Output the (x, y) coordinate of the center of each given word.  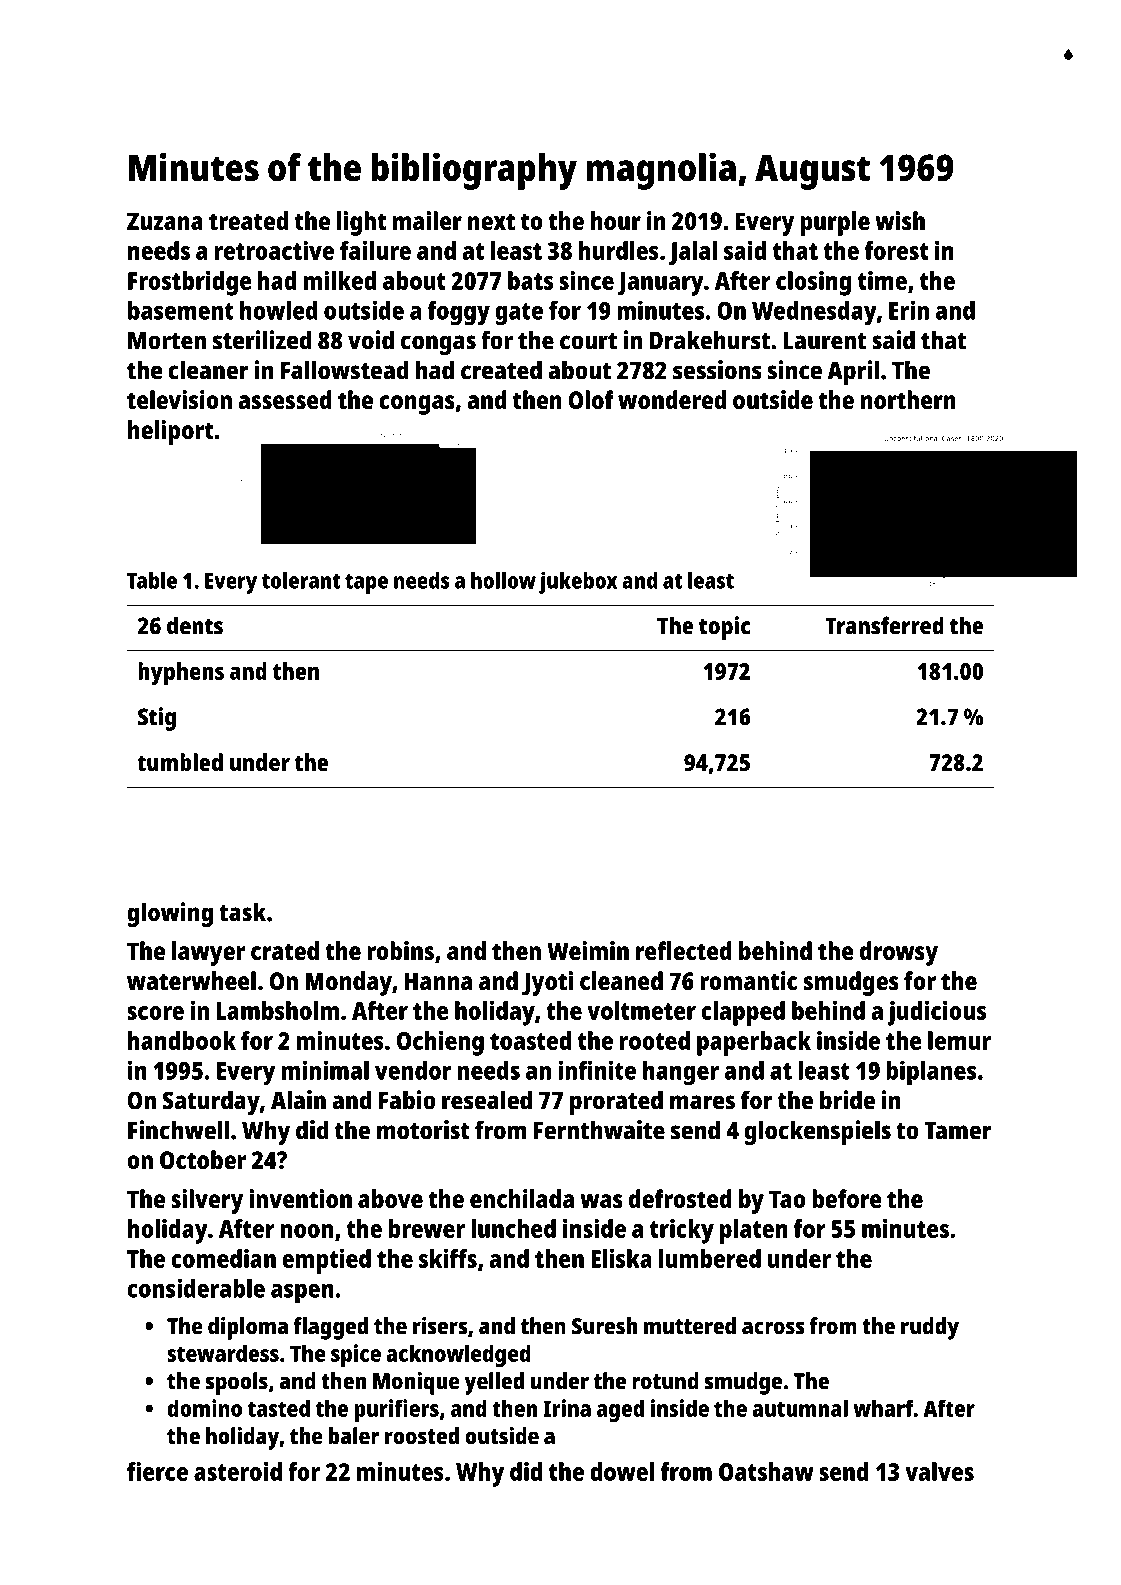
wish (900, 220)
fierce (157, 1471)
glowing (170, 914)
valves (939, 1471)
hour (616, 220)
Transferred (884, 625)
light (361, 223)
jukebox (578, 583)
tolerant (301, 580)
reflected (684, 950)
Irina (567, 1408)
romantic (748, 980)
